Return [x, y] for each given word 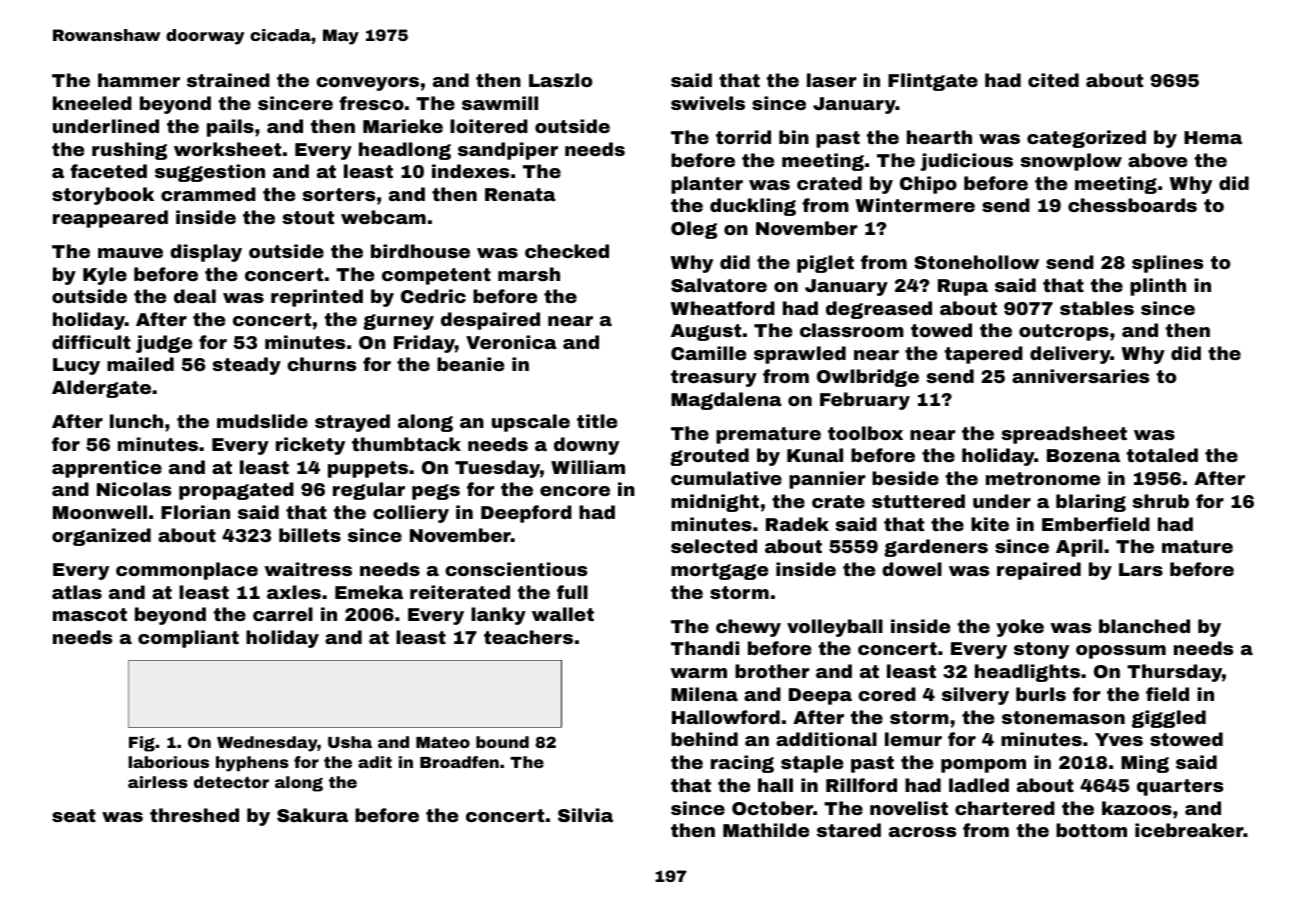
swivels [708, 103]
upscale [531, 423]
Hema [1213, 137]
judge [164, 344]
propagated [236, 491]
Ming [1145, 764]
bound [502, 742]
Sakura [312, 815]
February [865, 401]
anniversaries [1080, 376]
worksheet [227, 149]
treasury [714, 378]
